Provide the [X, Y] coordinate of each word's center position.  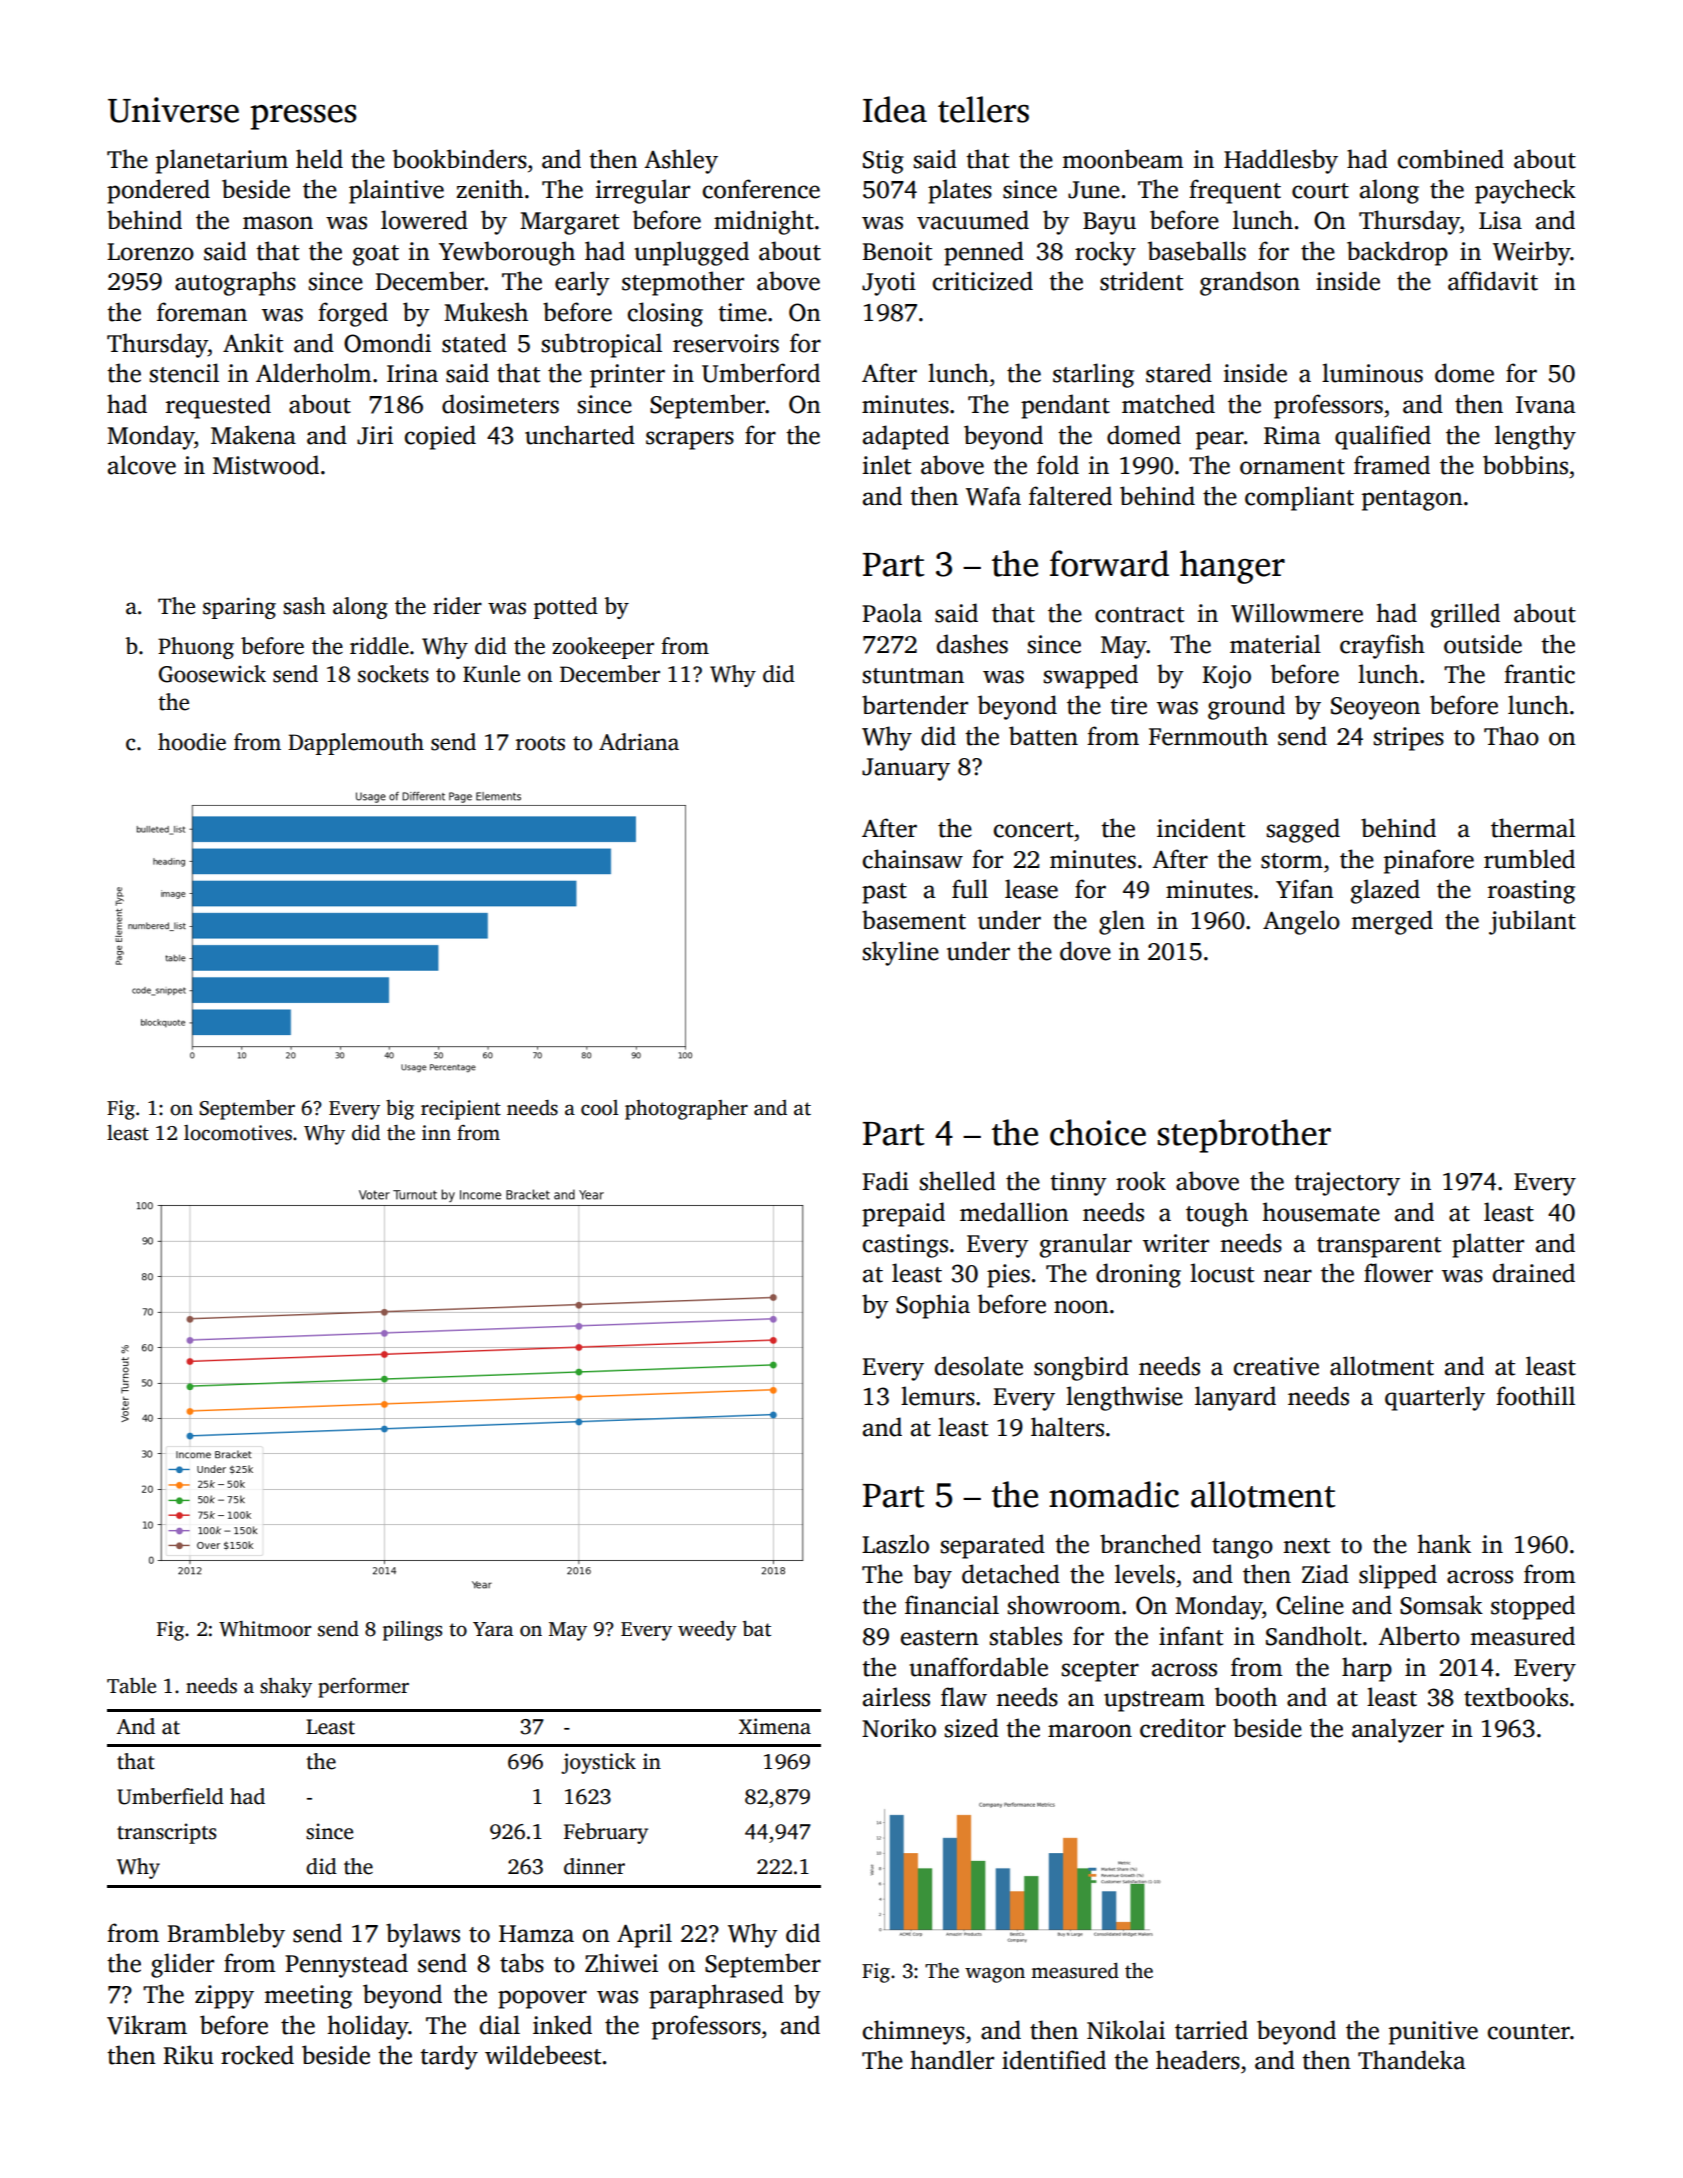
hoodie [192, 742]
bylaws [423, 1935]
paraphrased [716, 1996]
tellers [983, 109]
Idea [895, 109]
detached [1011, 1574]
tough [1217, 1214]
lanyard [1235, 1398]
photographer [686, 1110]
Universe [173, 110]
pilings [412, 1631]
